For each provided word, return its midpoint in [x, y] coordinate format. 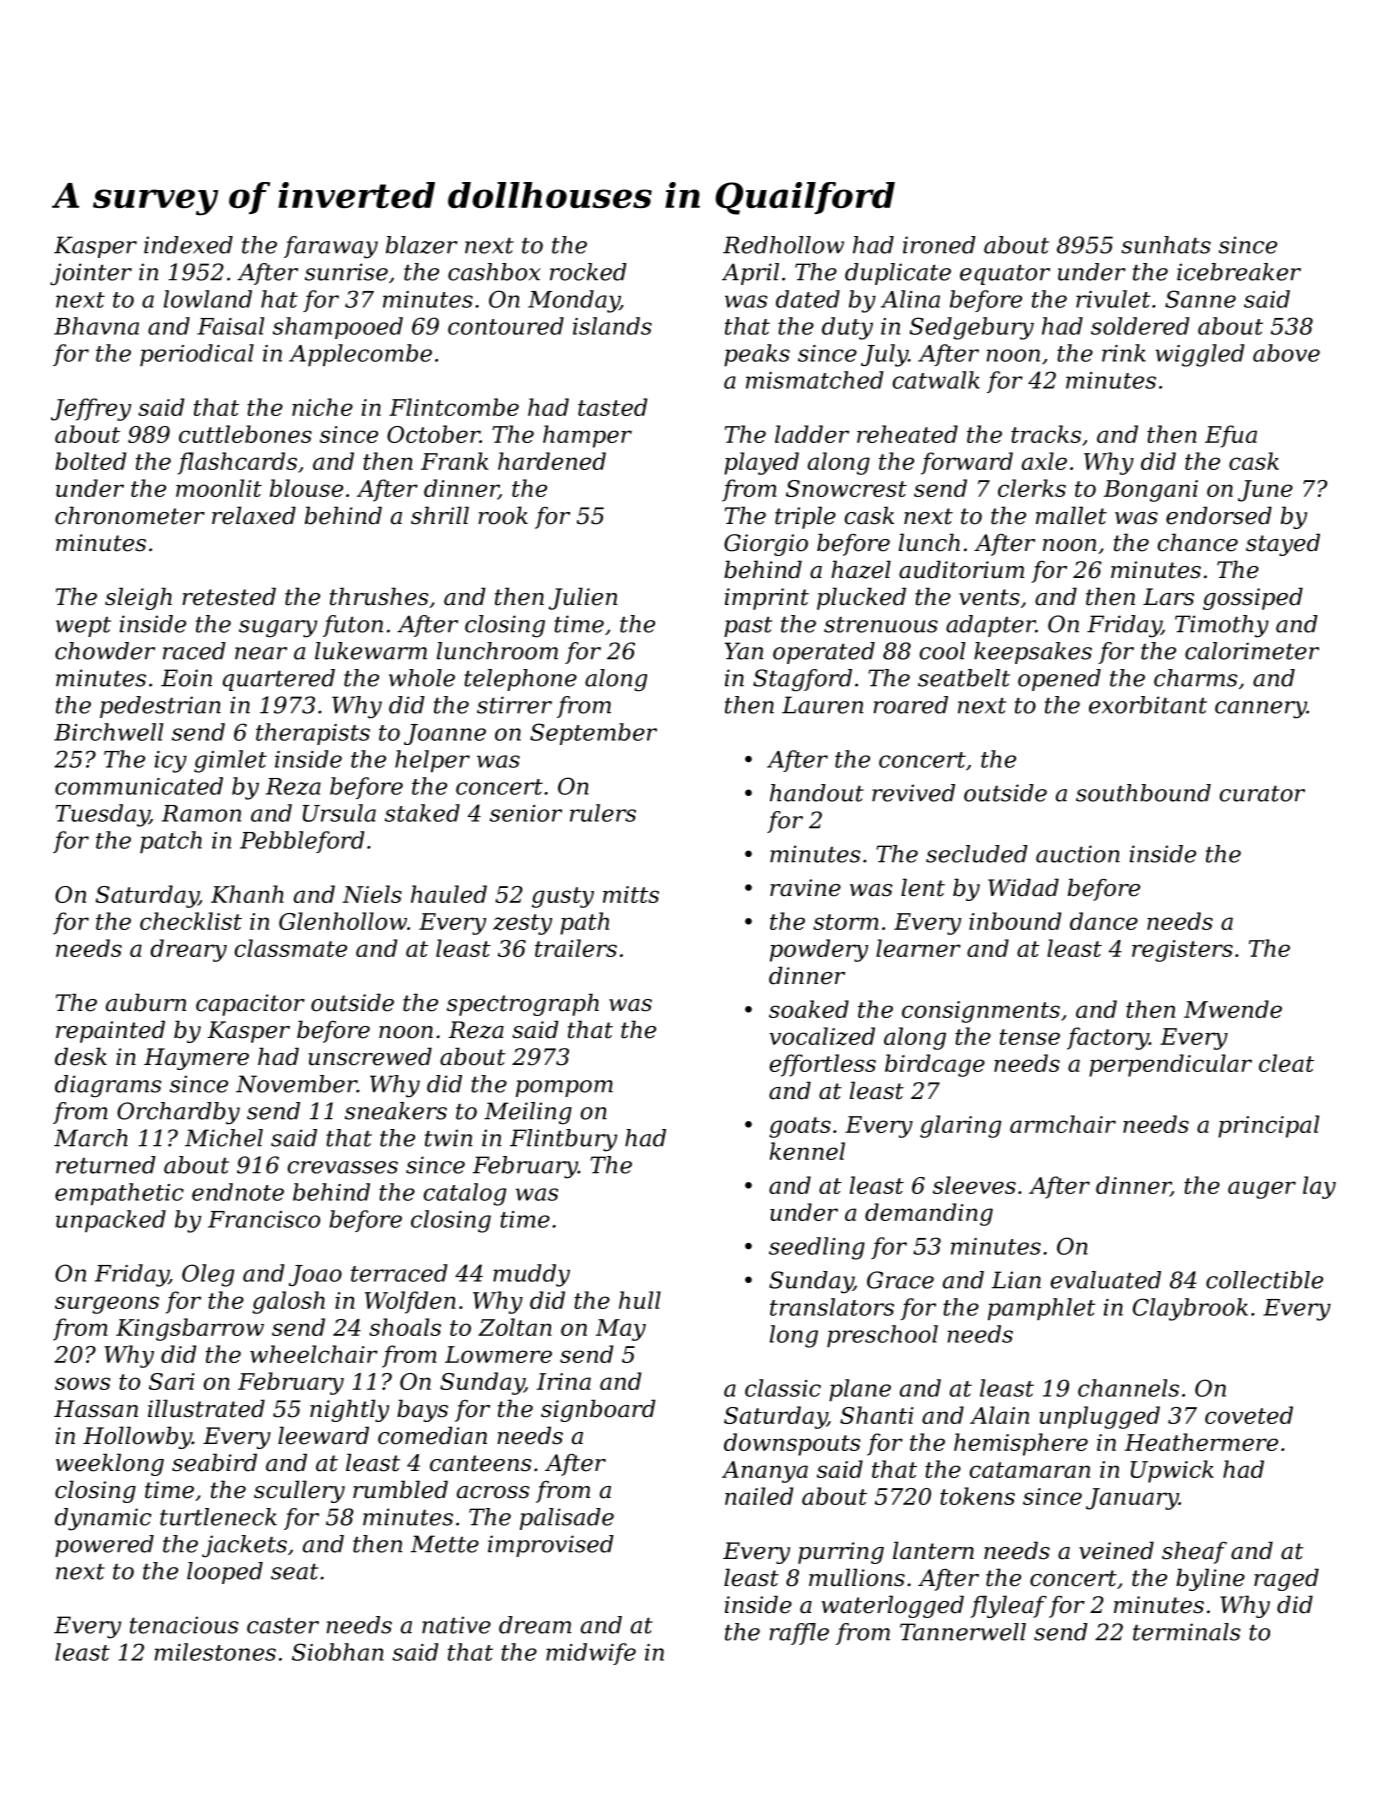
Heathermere [1201, 1442]
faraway [331, 247]
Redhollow [783, 245]
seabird [214, 1462]
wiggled [1200, 355]
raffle [799, 1634]
